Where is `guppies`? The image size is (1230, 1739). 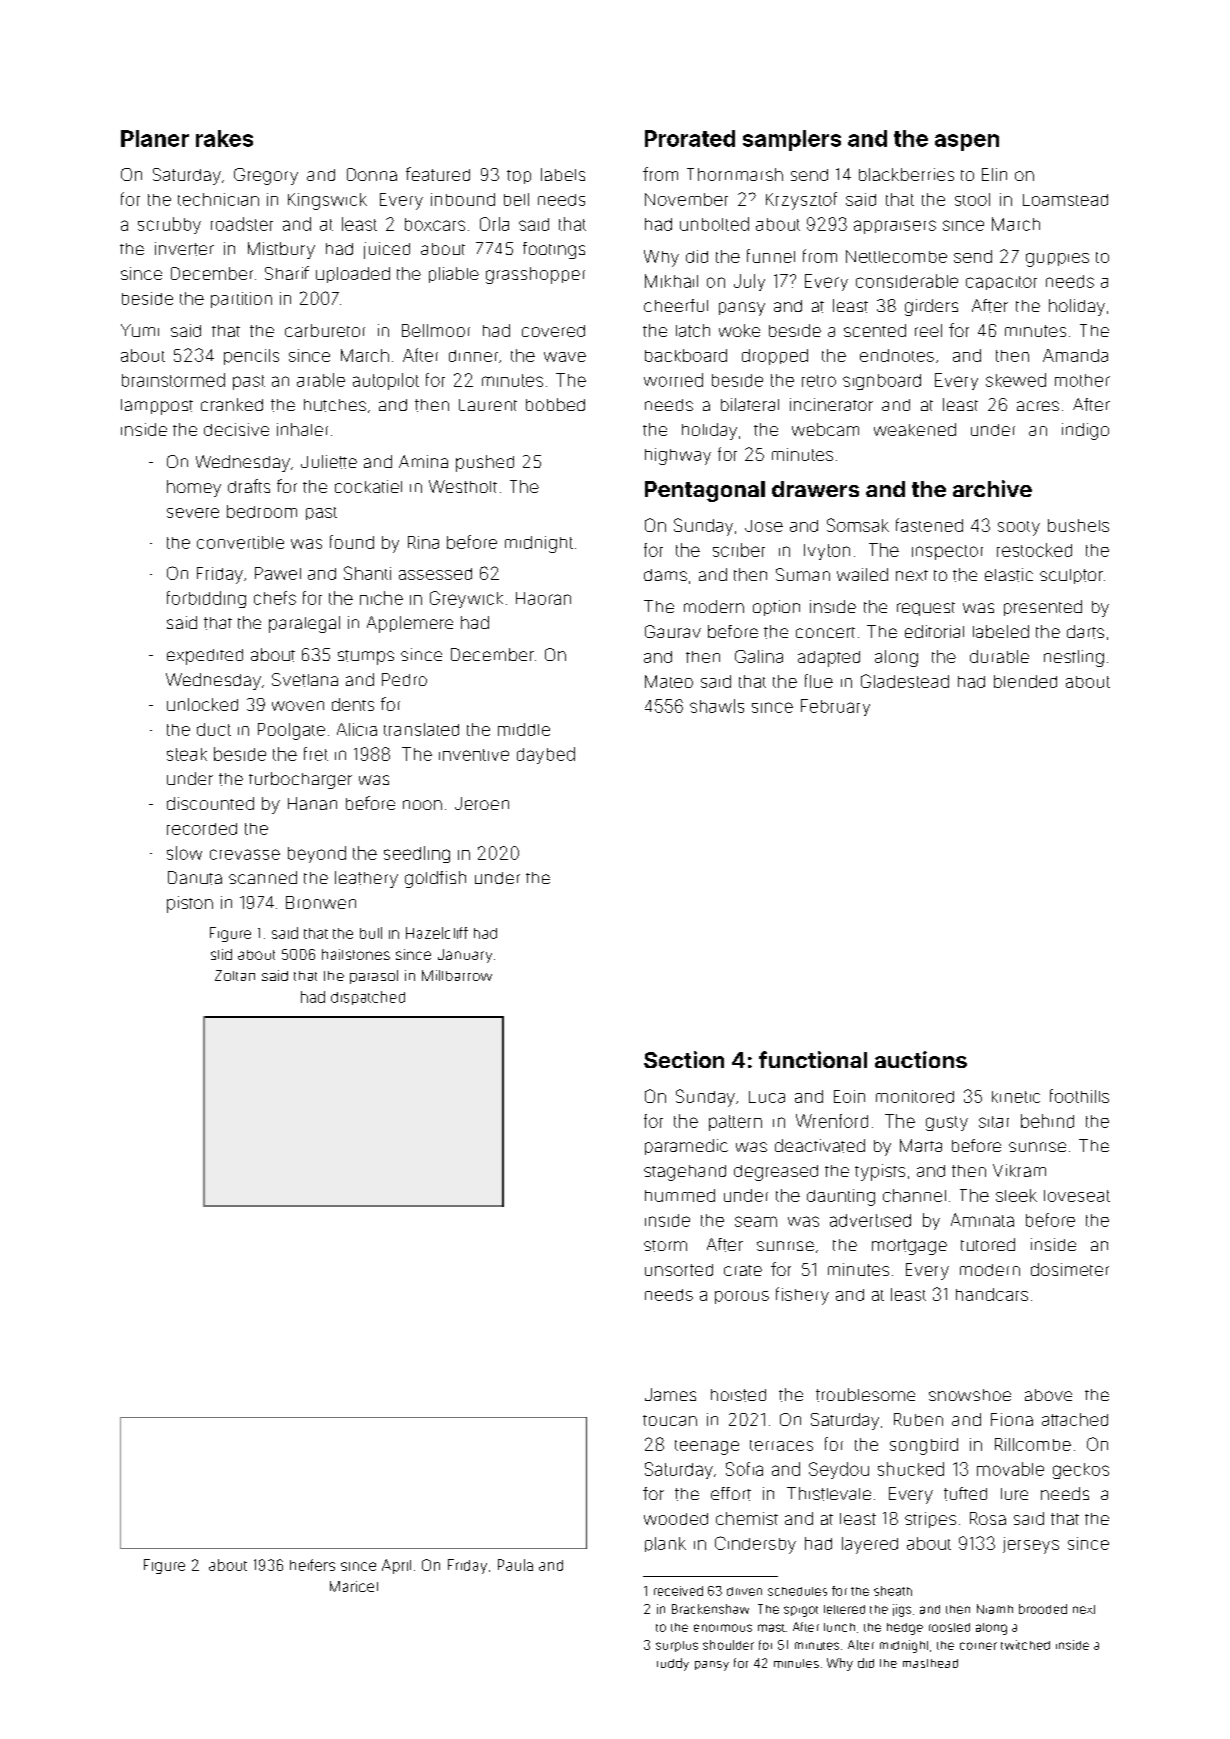
guppies is located at coordinates (1057, 260).
